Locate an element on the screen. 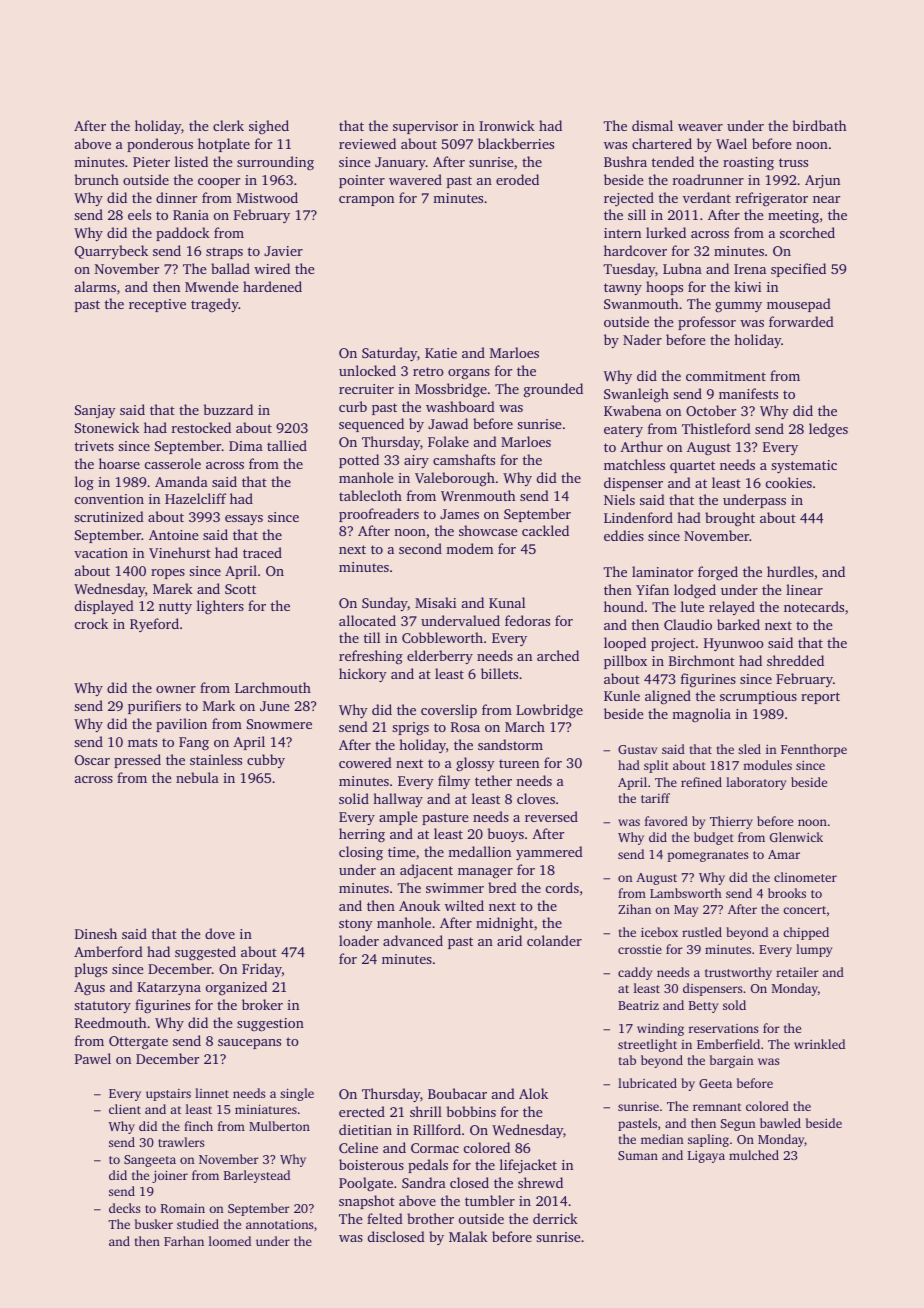  grounded is located at coordinates (553, 390).
